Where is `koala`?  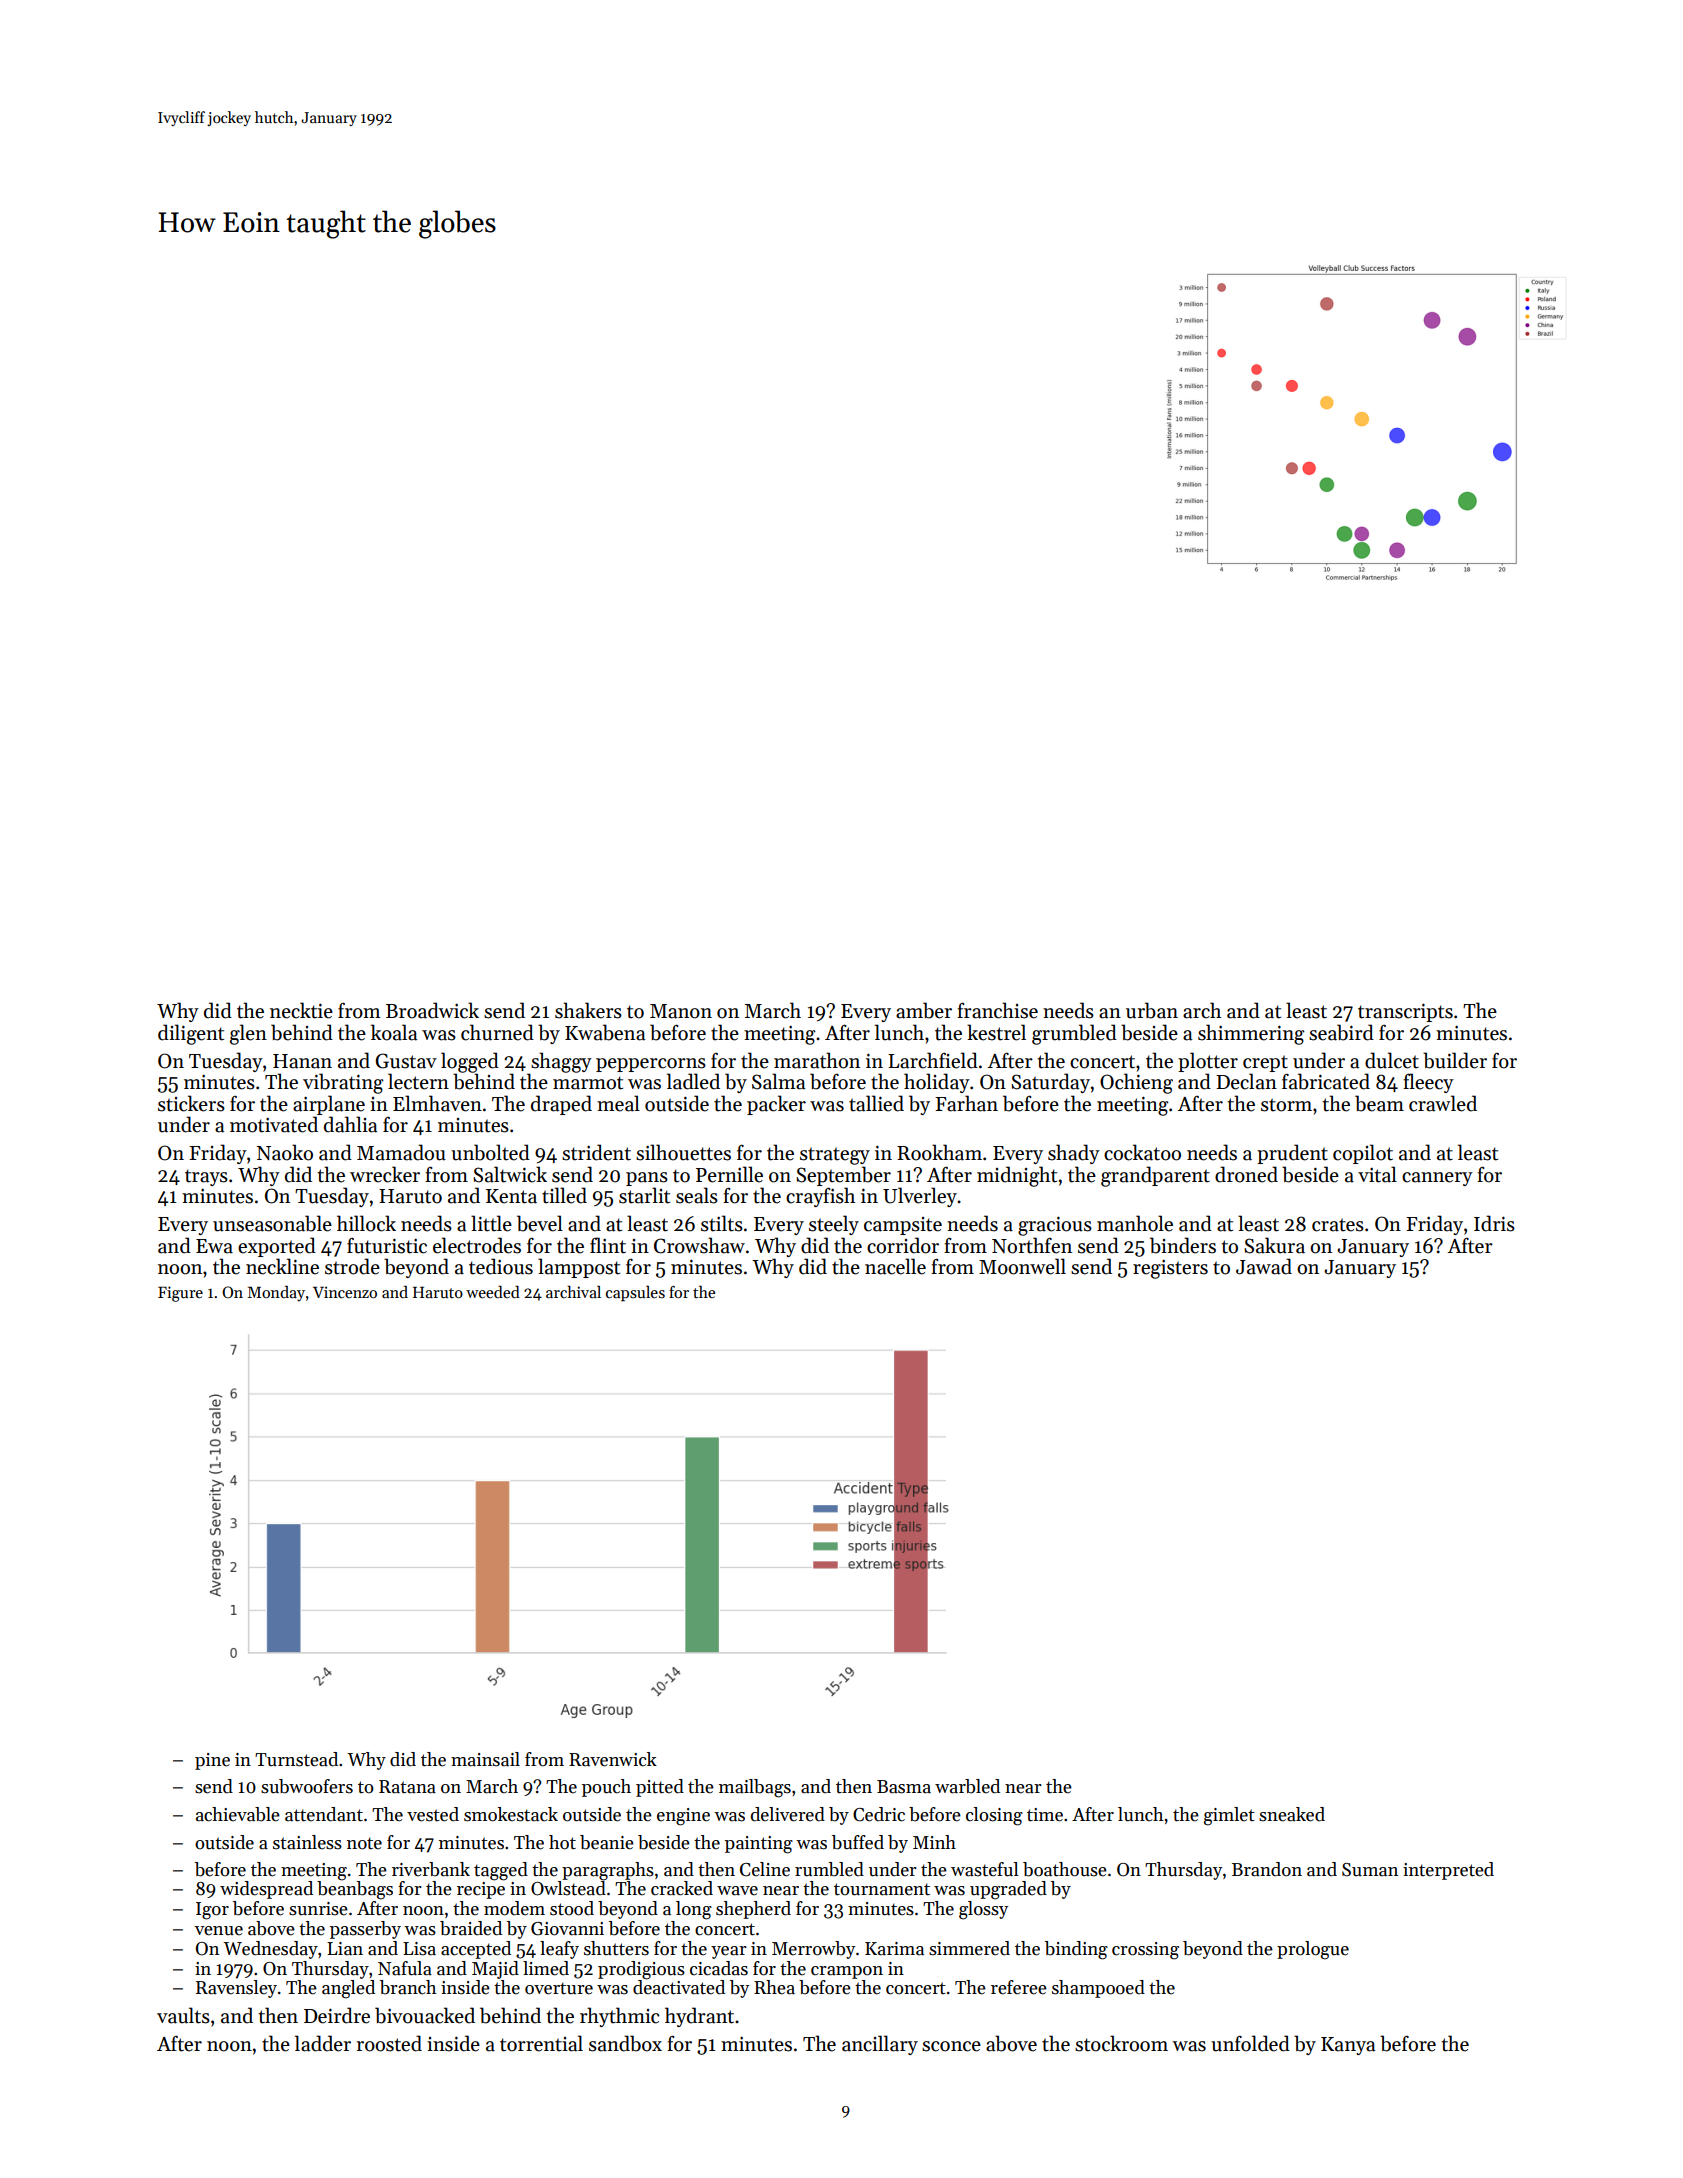
koala is located at coordinates (394, 1032).
